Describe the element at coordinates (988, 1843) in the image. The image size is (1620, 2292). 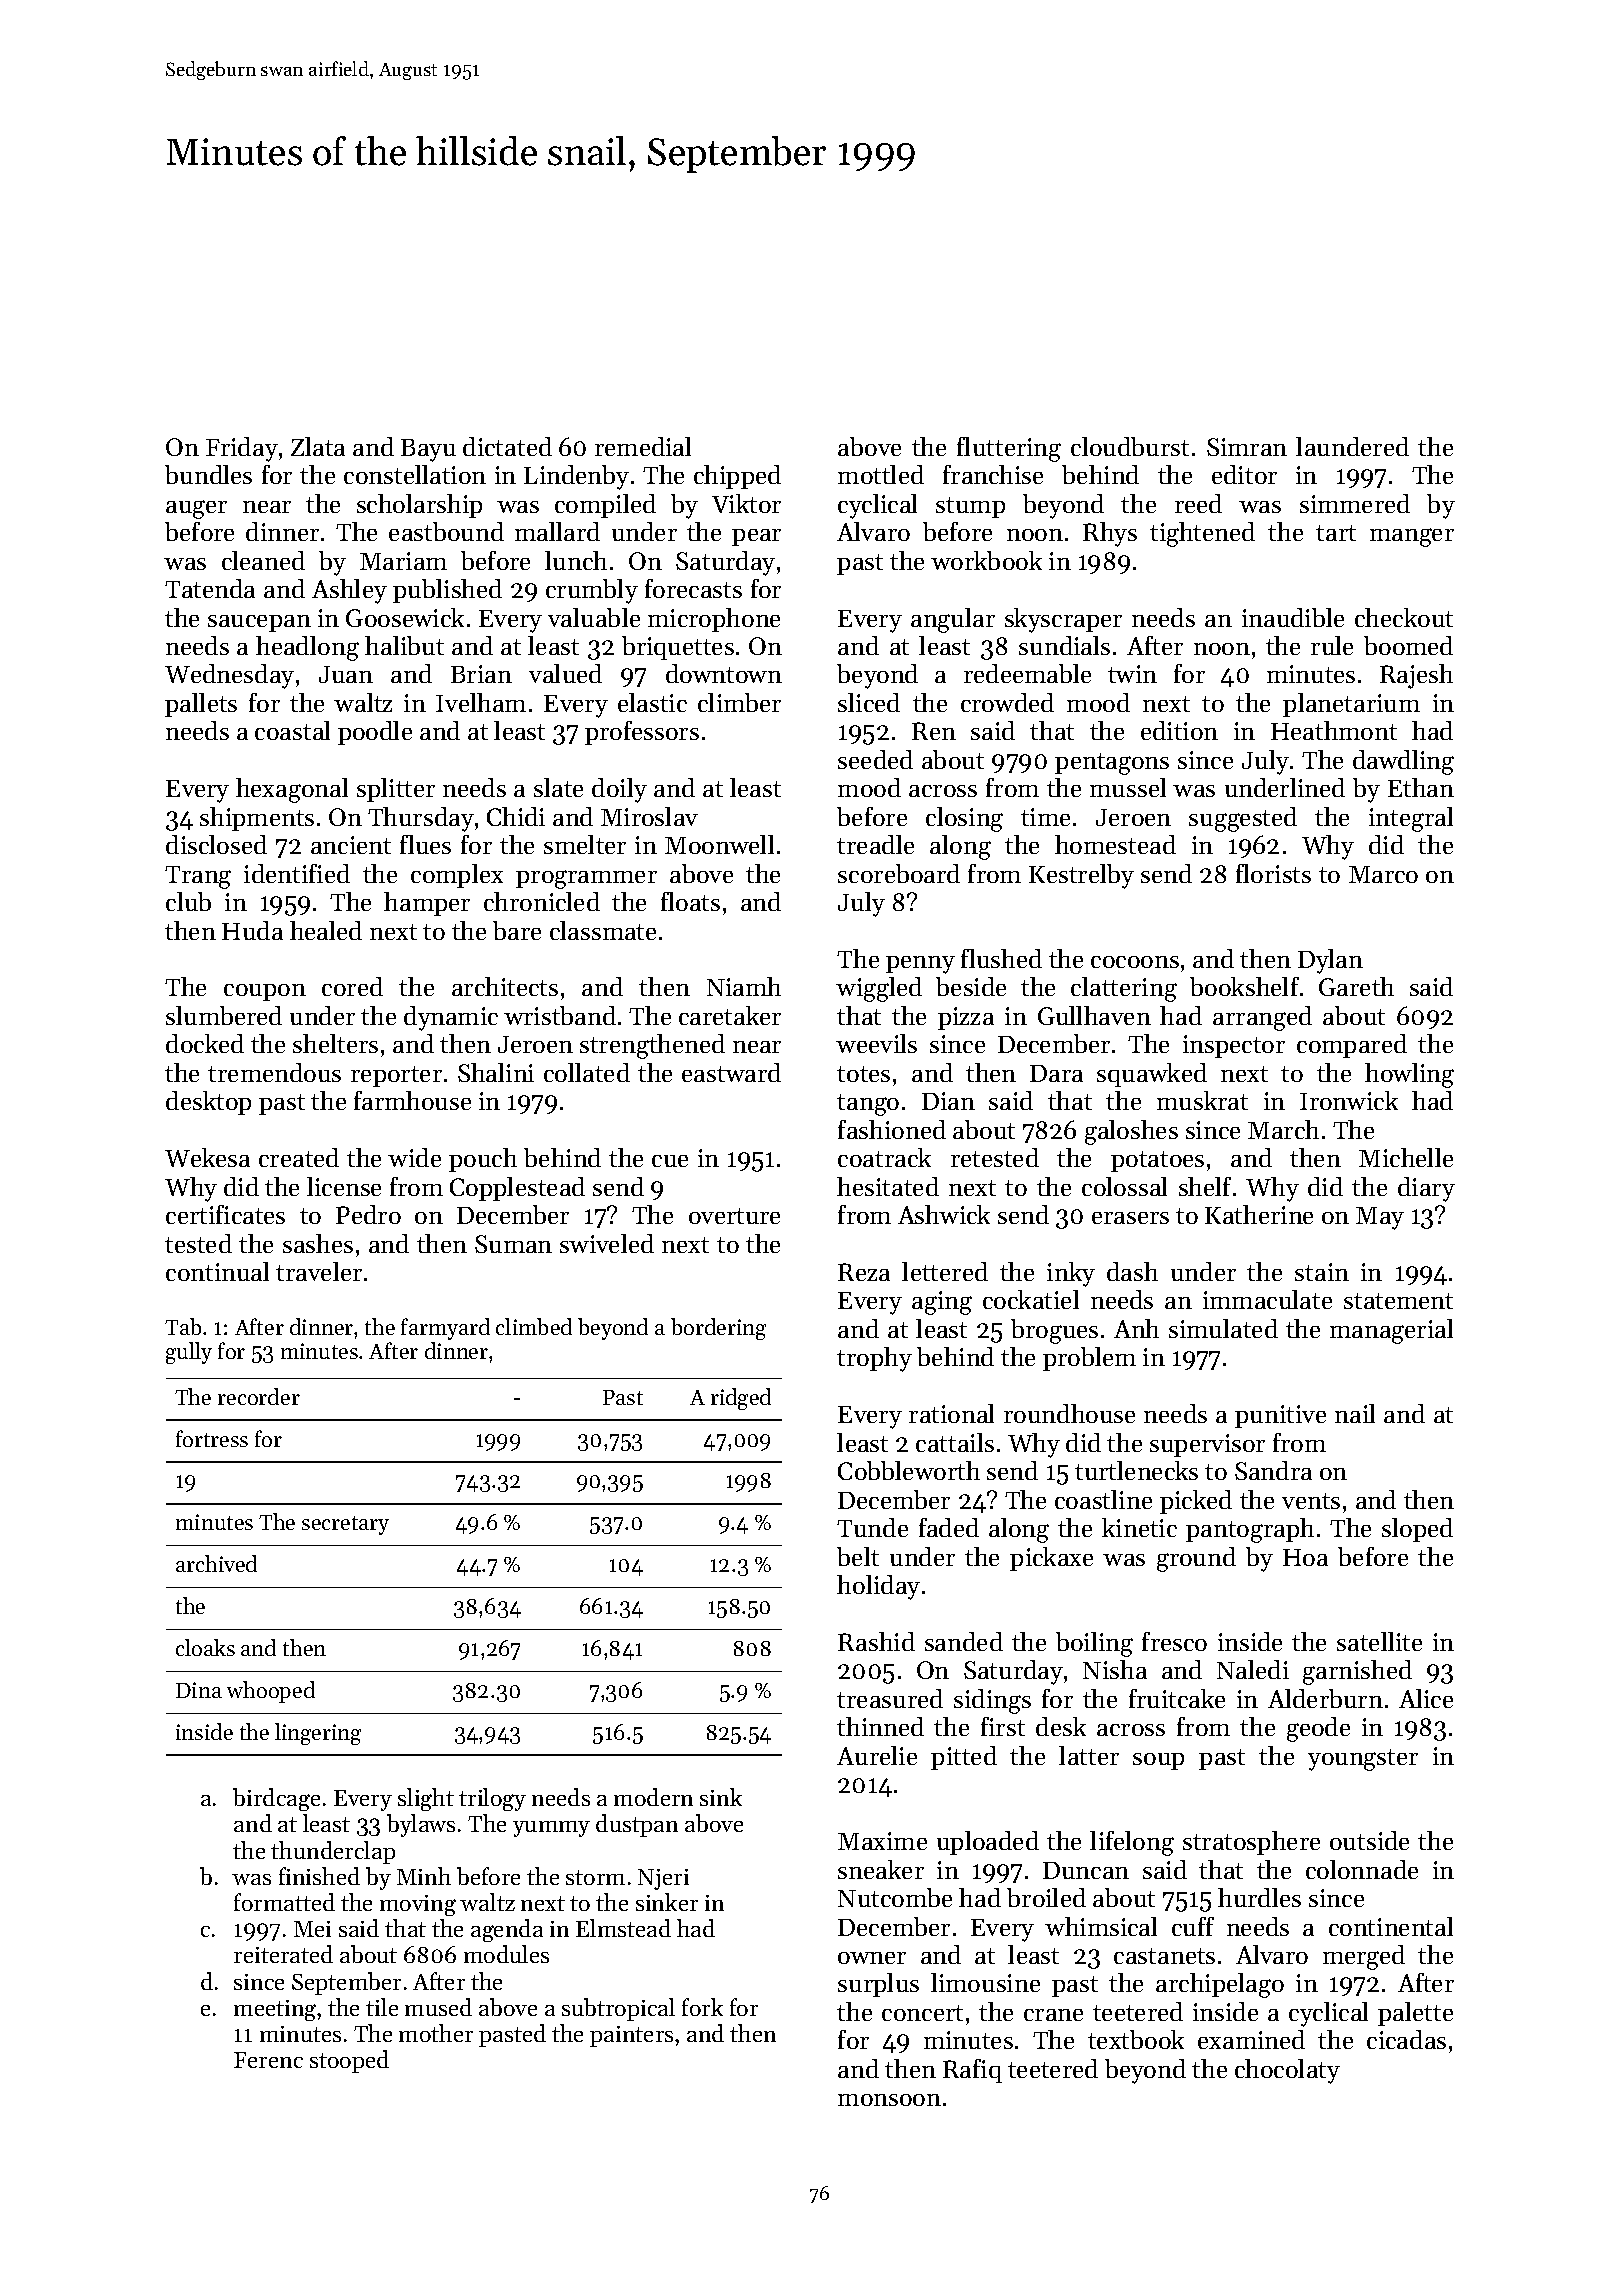
I see `uploaded` at that location.
